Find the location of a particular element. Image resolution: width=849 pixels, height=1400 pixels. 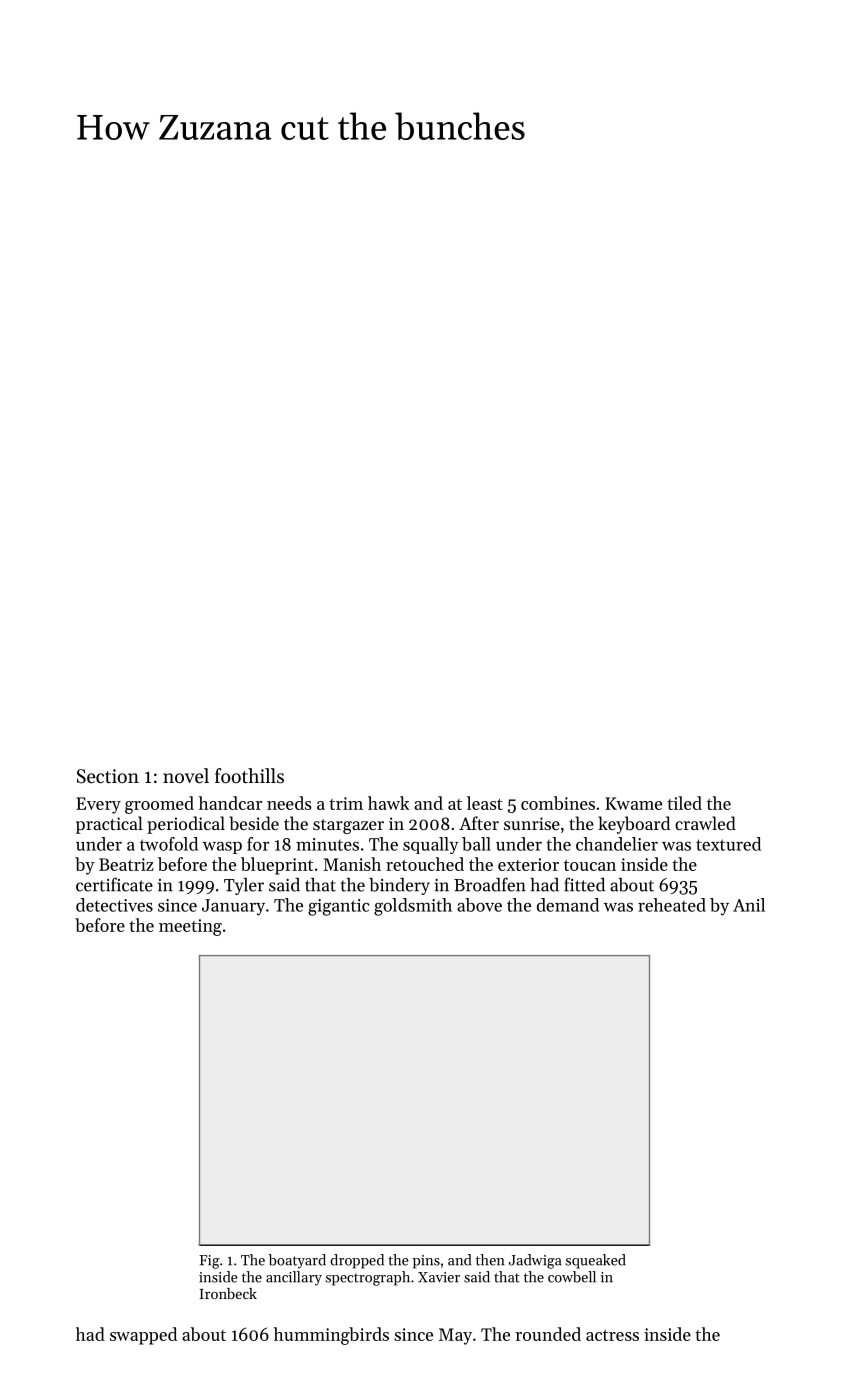

exterior is located at coordinates (528, 864).
